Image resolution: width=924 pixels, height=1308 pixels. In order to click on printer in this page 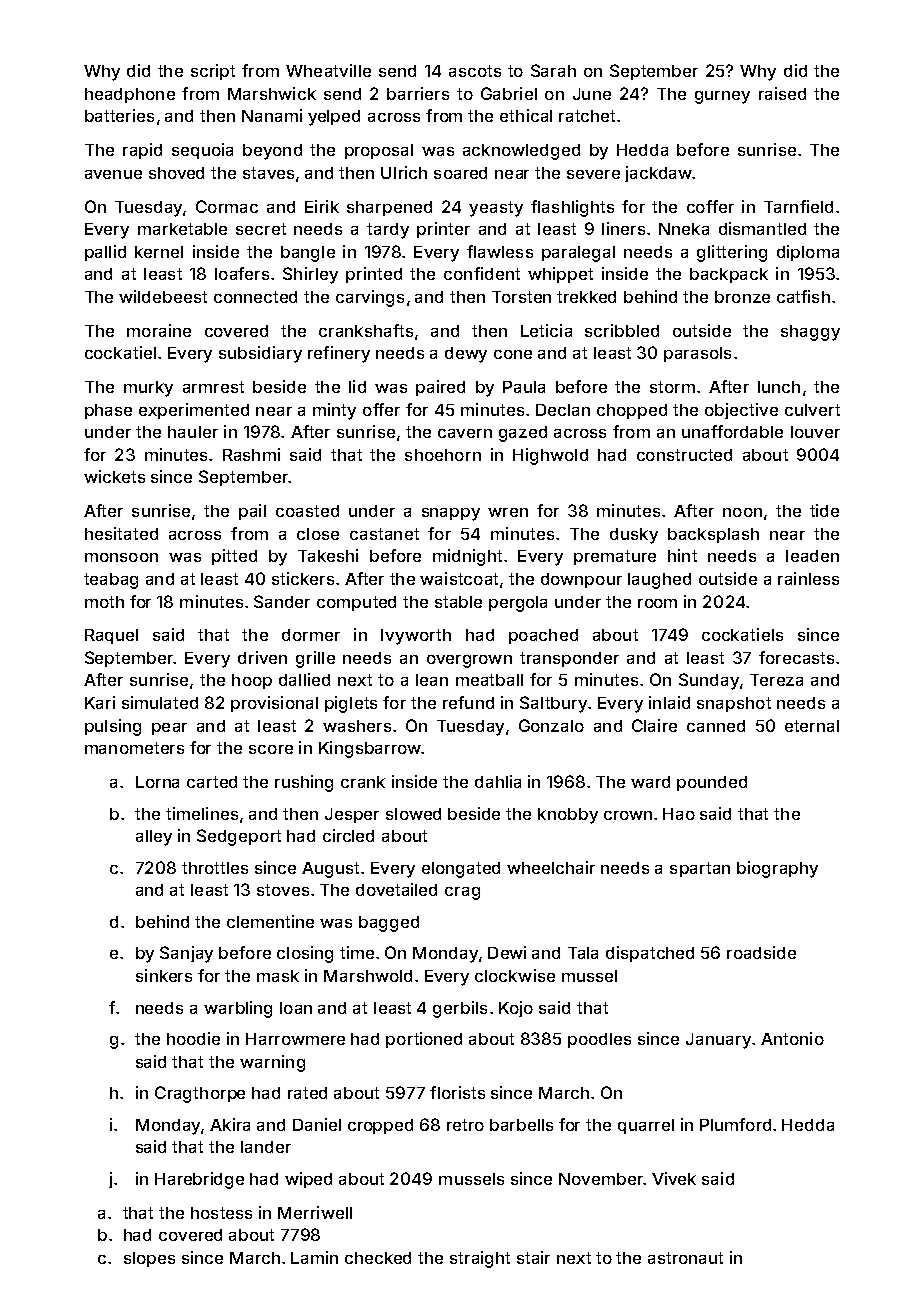, I will do `click(443, 230)`.
